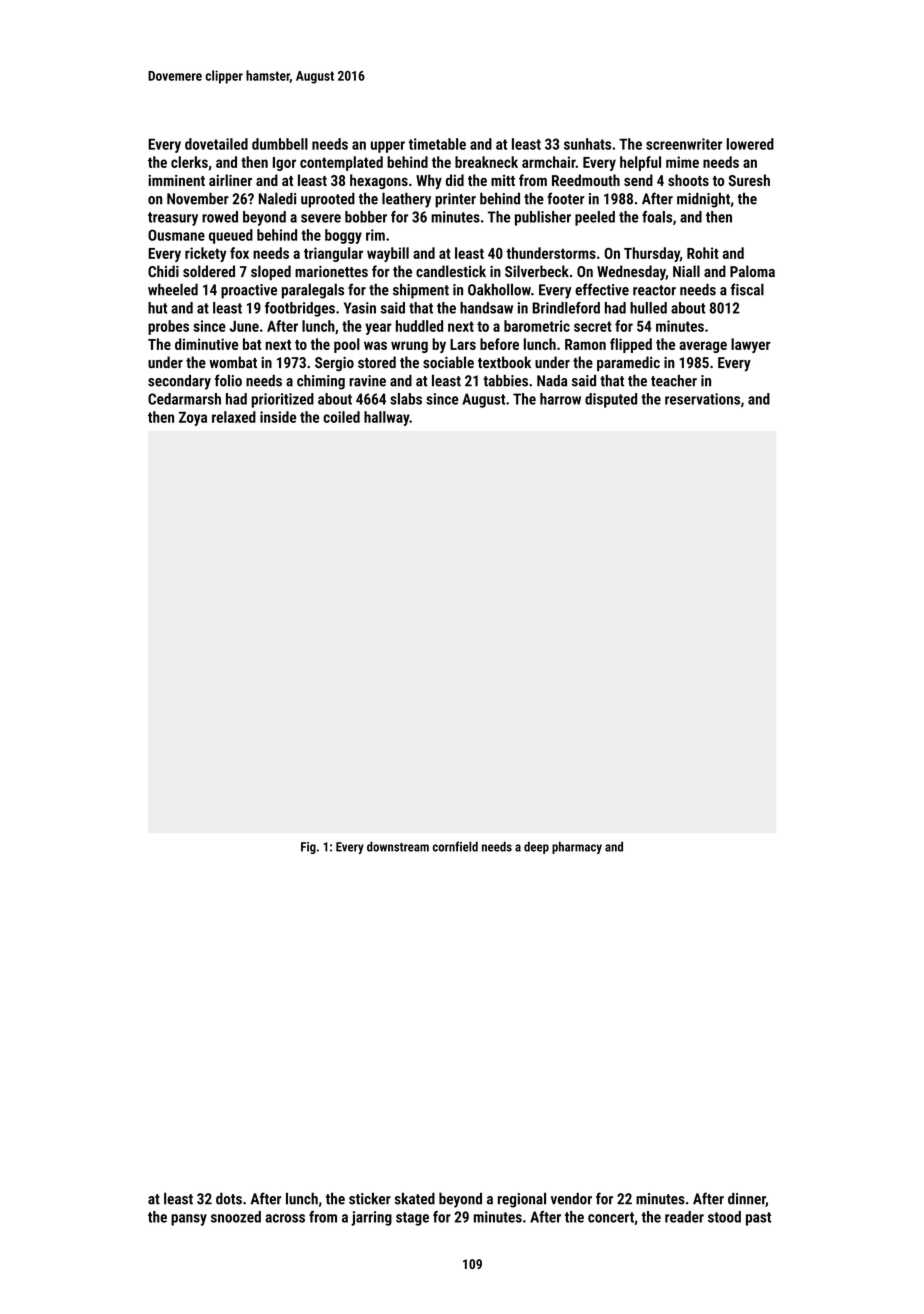 Image resolution: width=924 pixels, height=1314 pixels. What do you see at coordinates (577, 847) in the screenshot?
I see `pharmacy` at bounding box center [577, 847].
